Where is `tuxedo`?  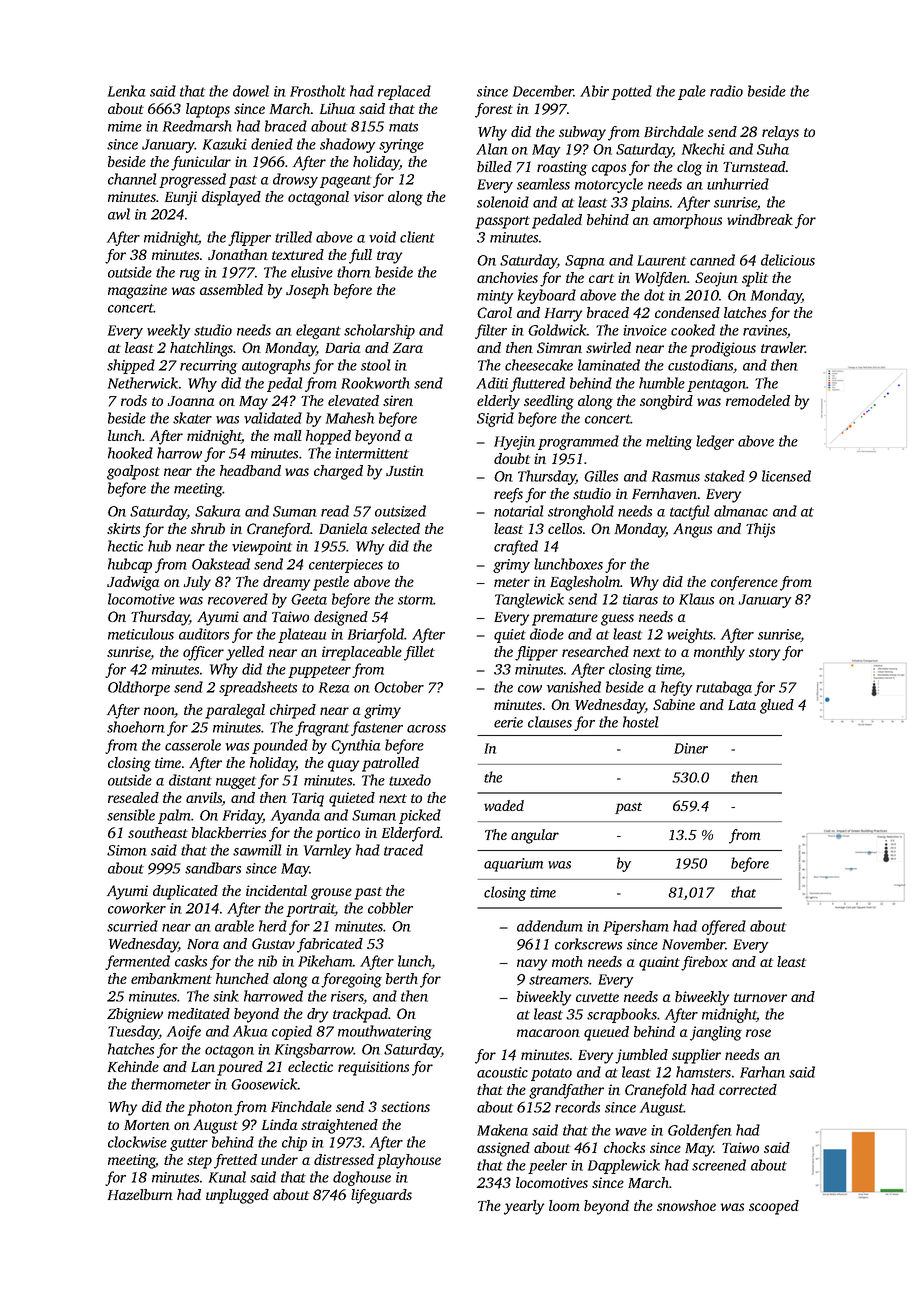 tuxedo is located at coordinates (410, 780).
